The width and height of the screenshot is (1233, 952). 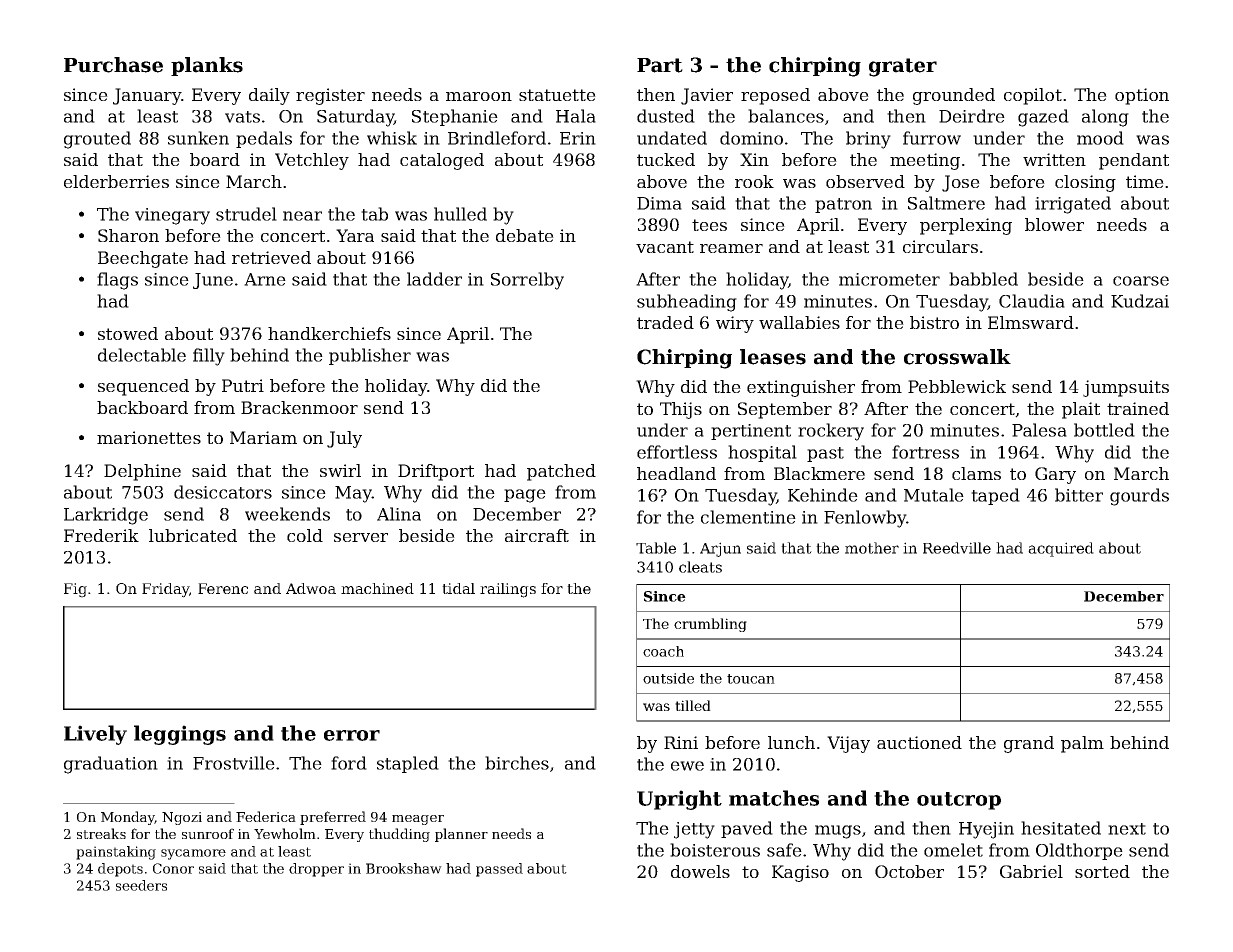 What do you see at coordinates (95, 735) in the screenshot?
I see `Lively` at bounding box center [95, 735].
